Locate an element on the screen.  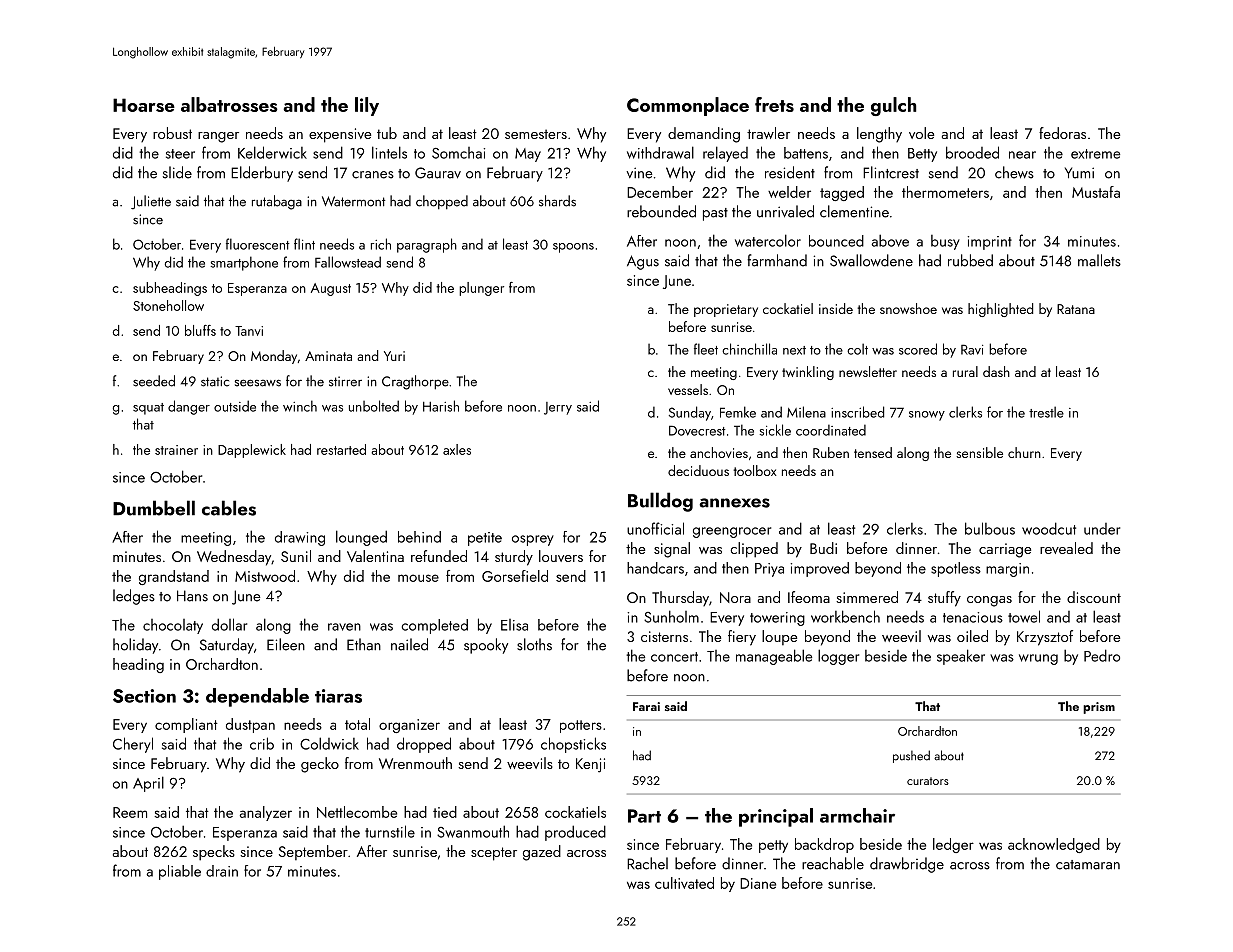
September is located at coordinates (313, 852).
